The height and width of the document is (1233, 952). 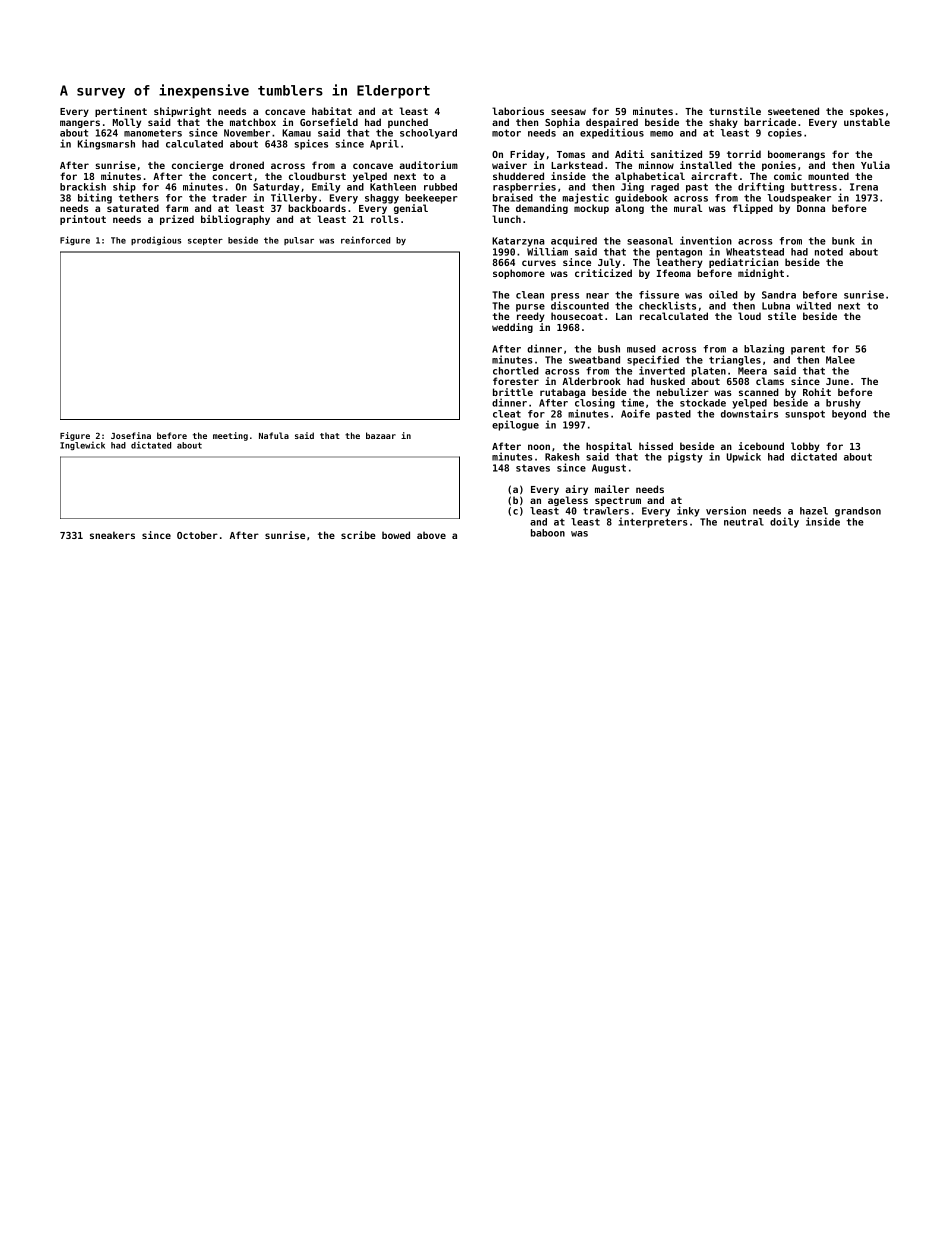 I want to click on matchbox, so click(x=253, y=122).
